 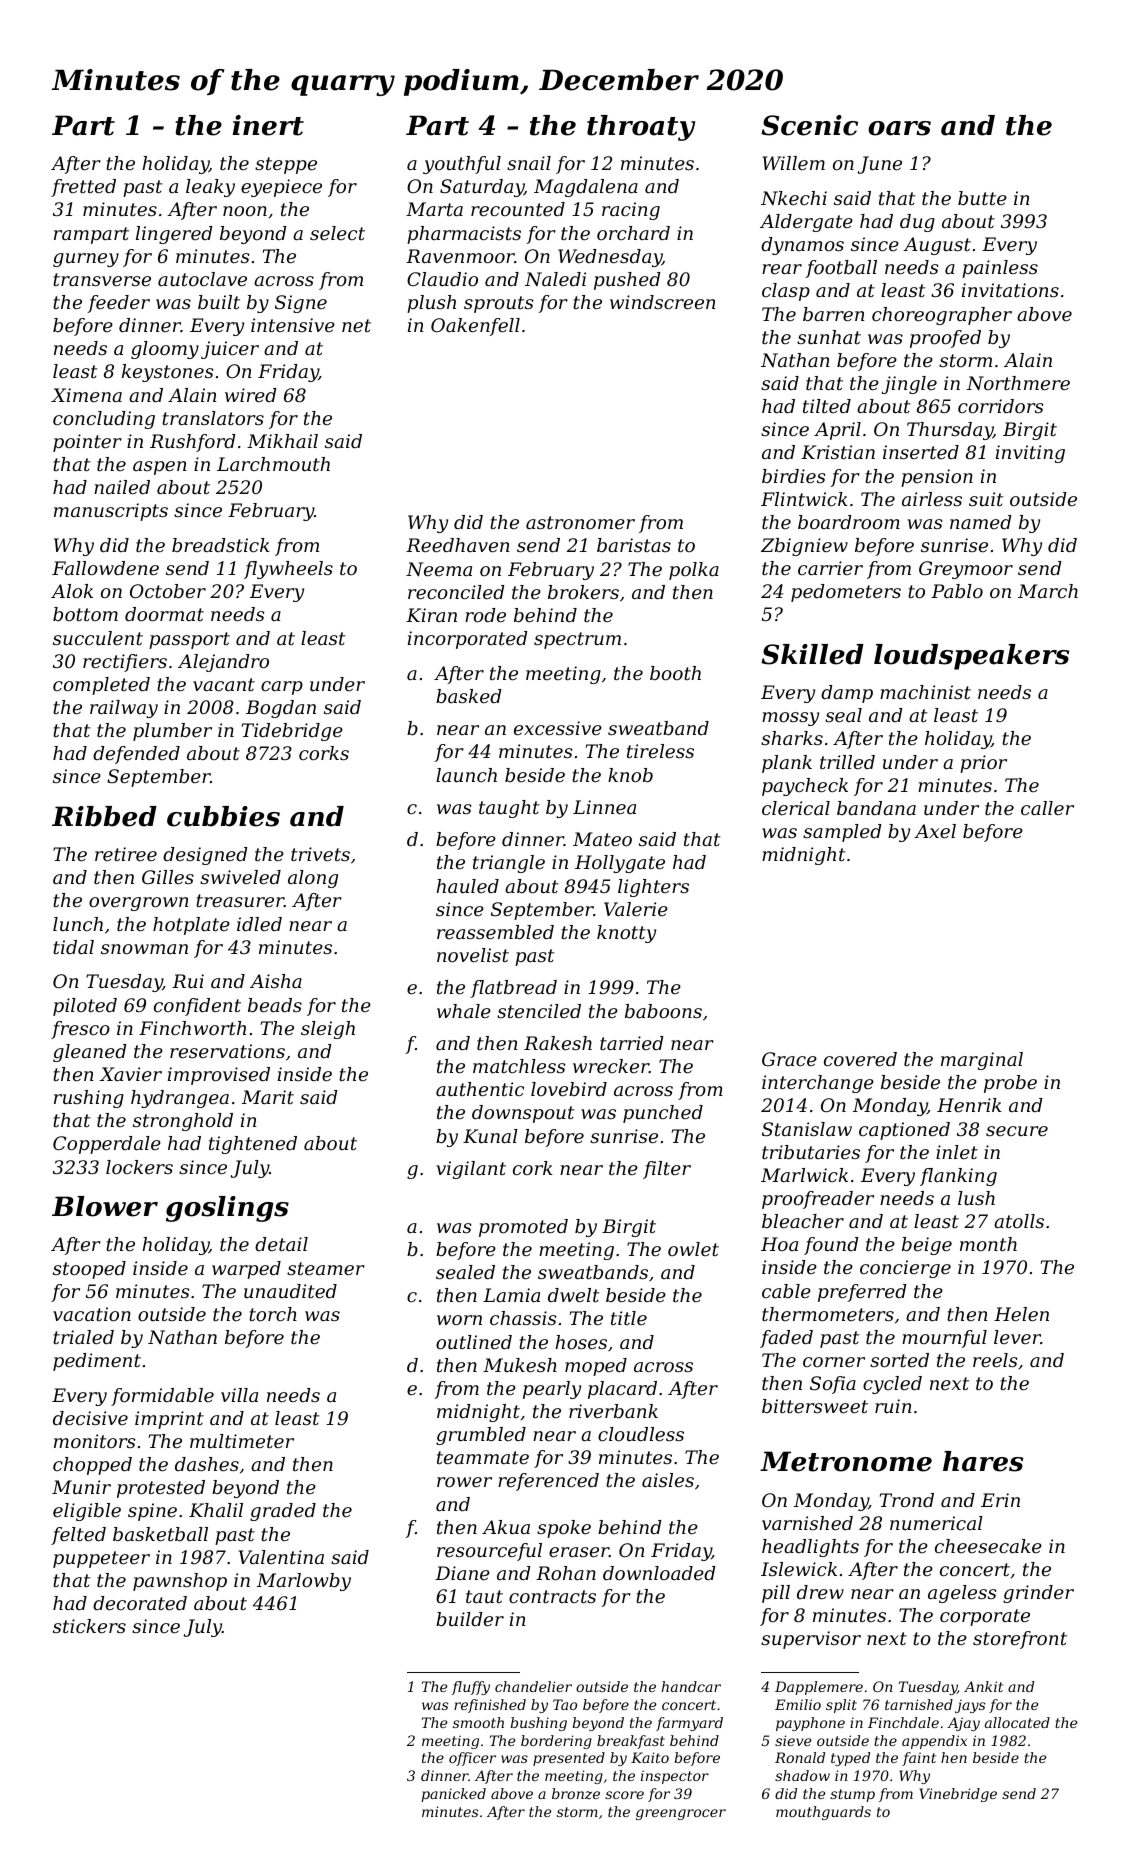 I want to click on Hollygate, so click(x=620, y=864).
